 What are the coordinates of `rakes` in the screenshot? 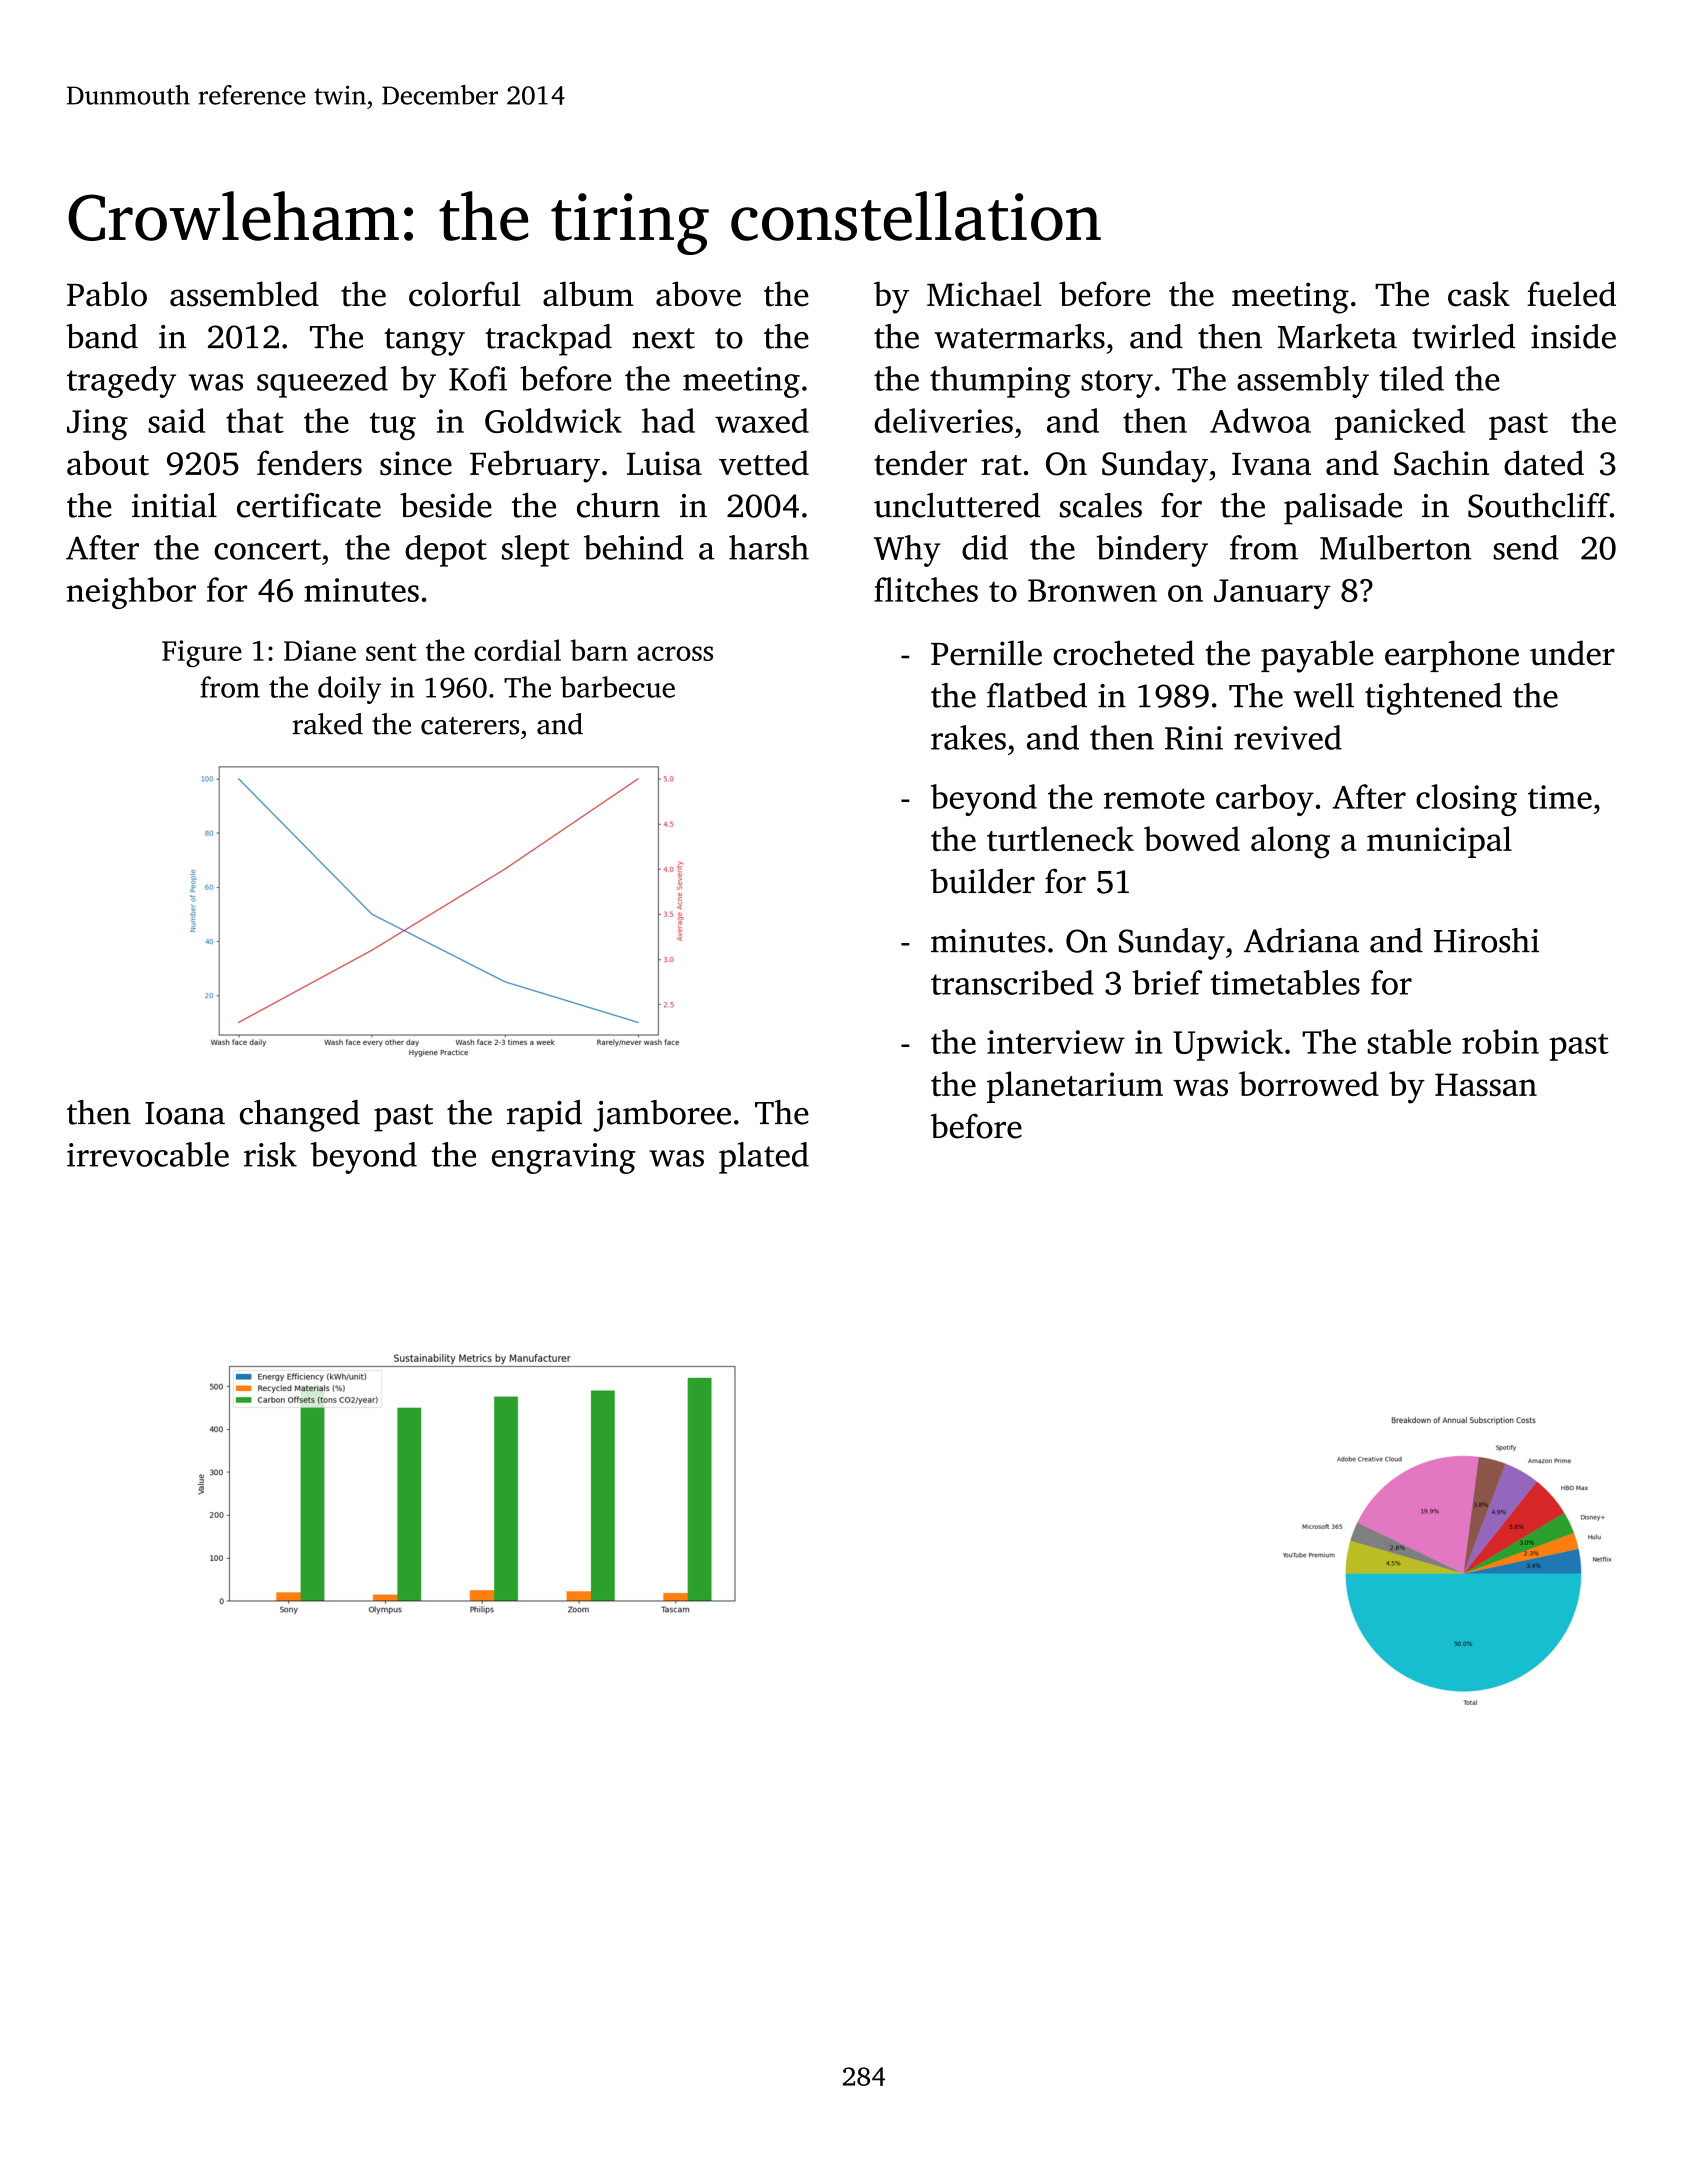 It's located at (968, 737).
